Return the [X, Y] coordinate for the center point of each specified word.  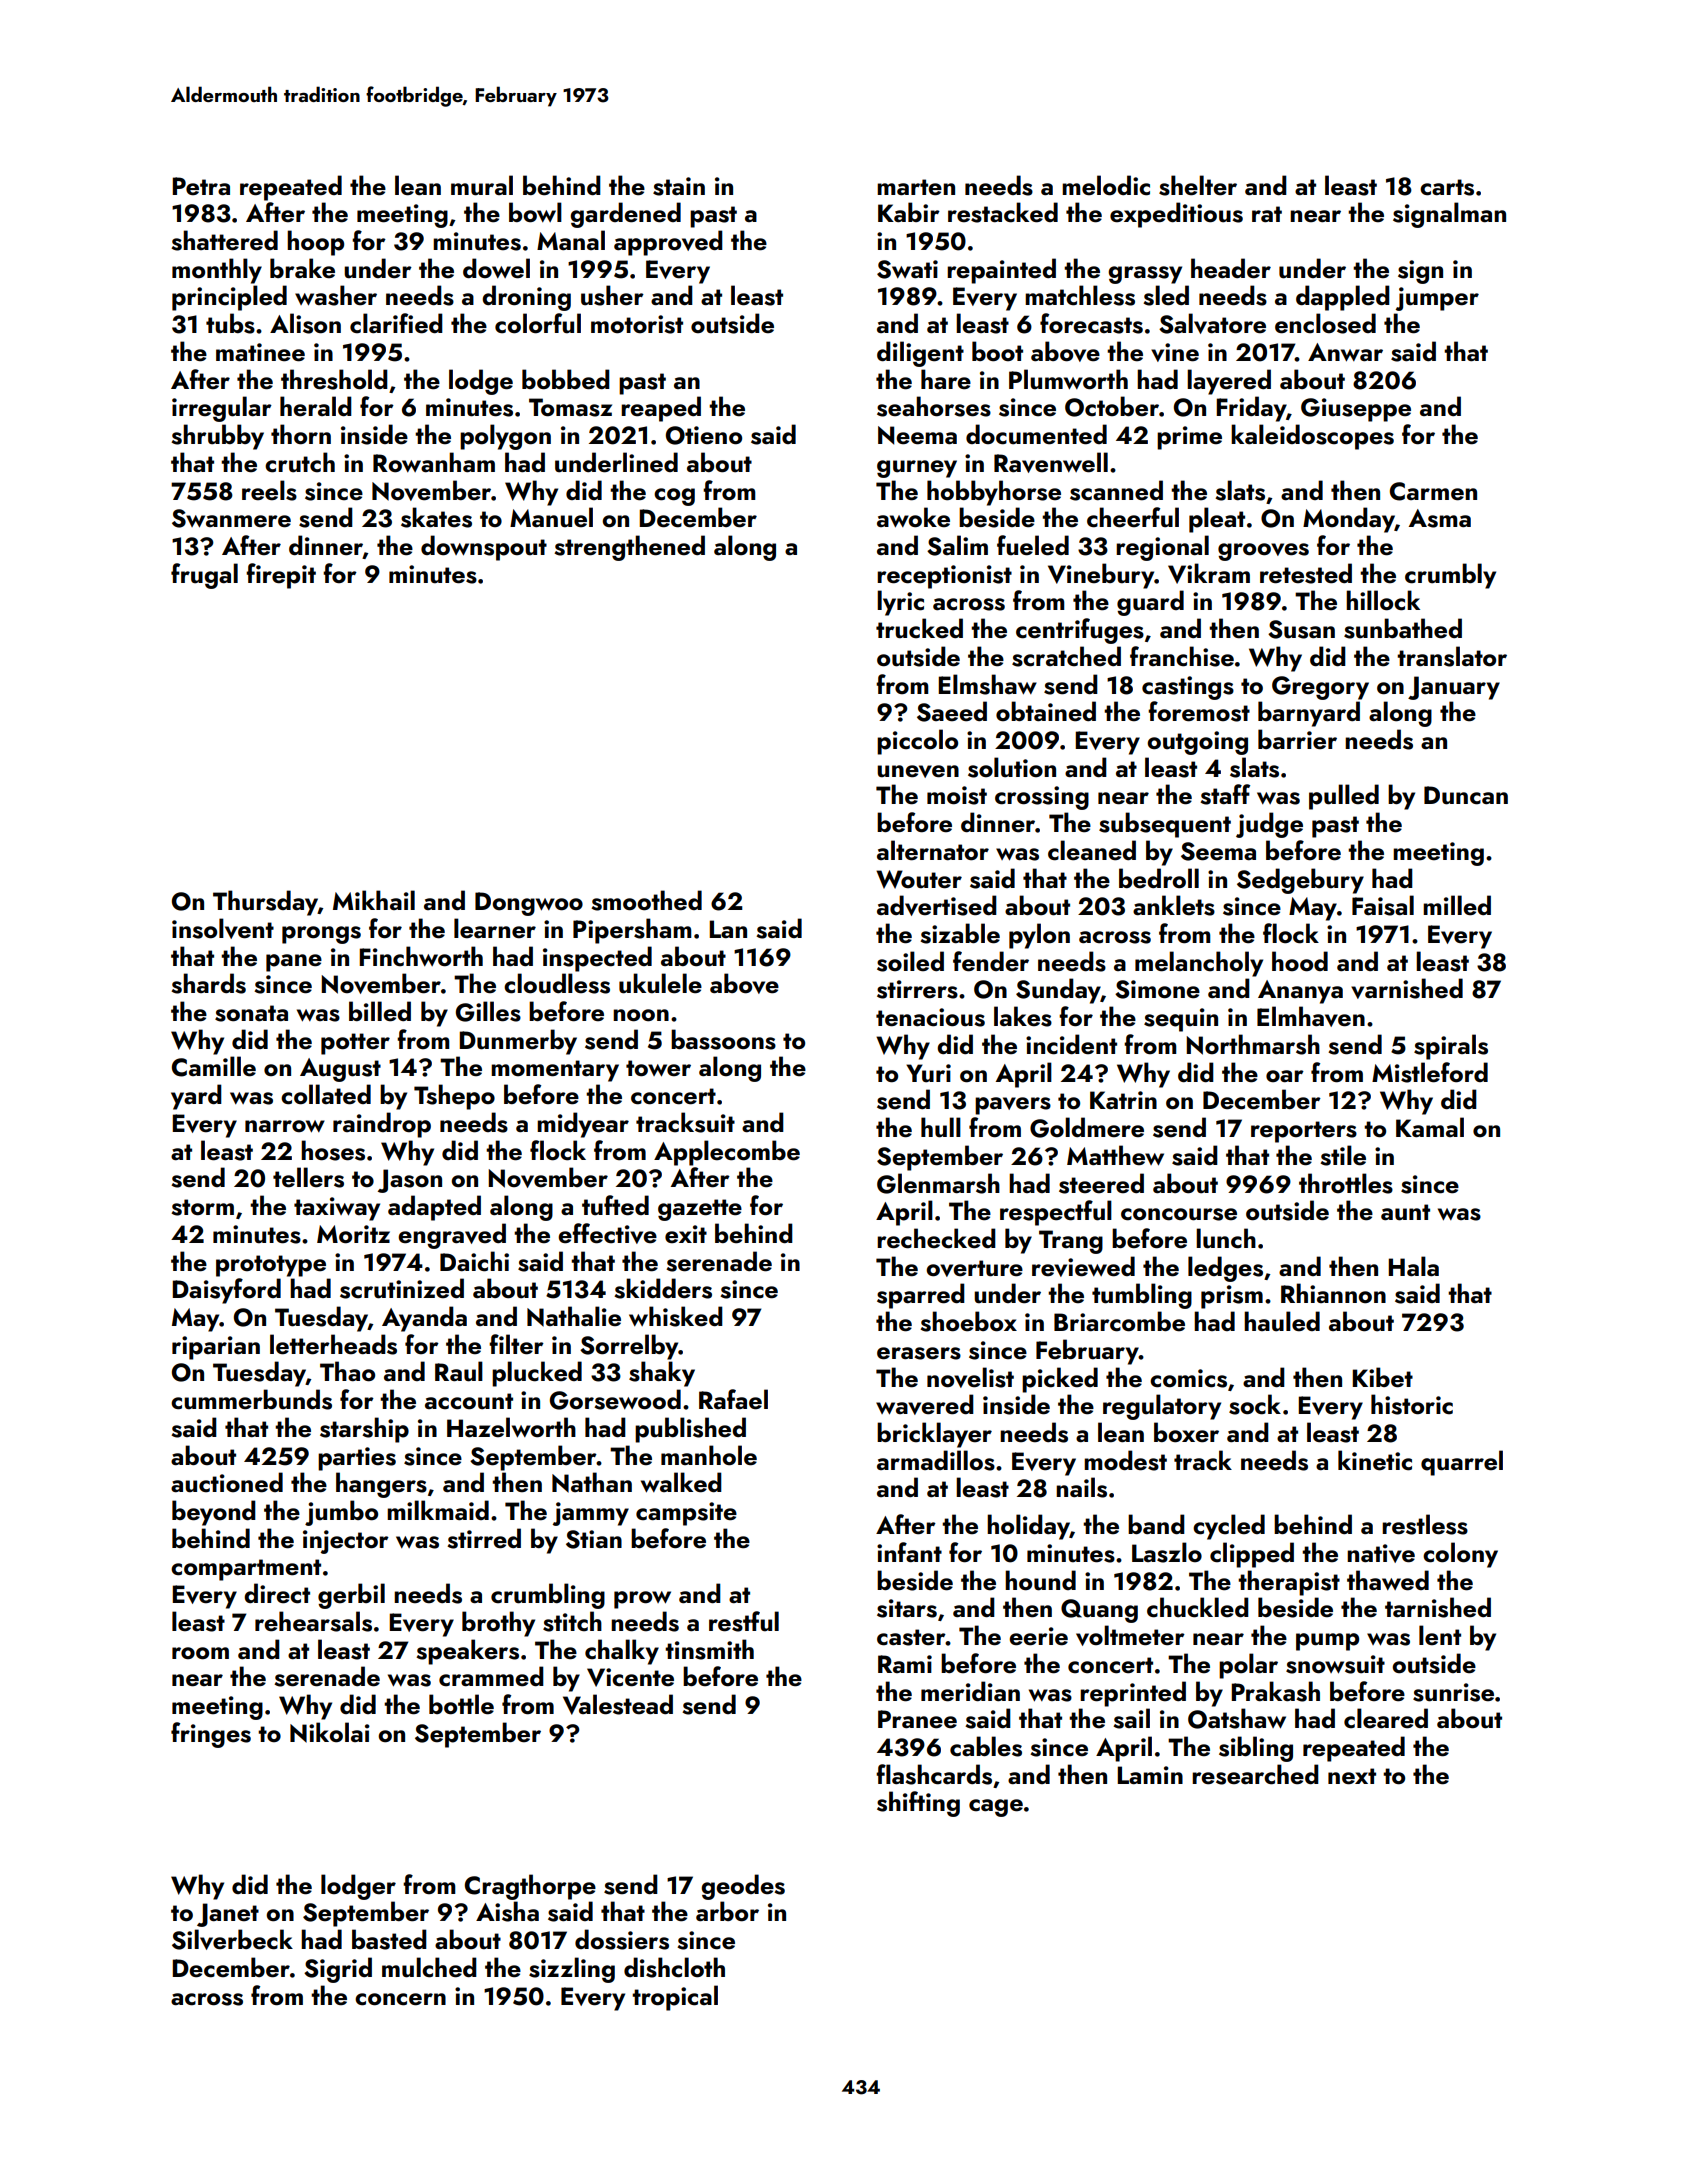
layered [1229, 382]
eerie [1038, 1636]
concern [400, 1999]
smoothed [646, 900]
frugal [204, 576]
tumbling [1142, 1296]
